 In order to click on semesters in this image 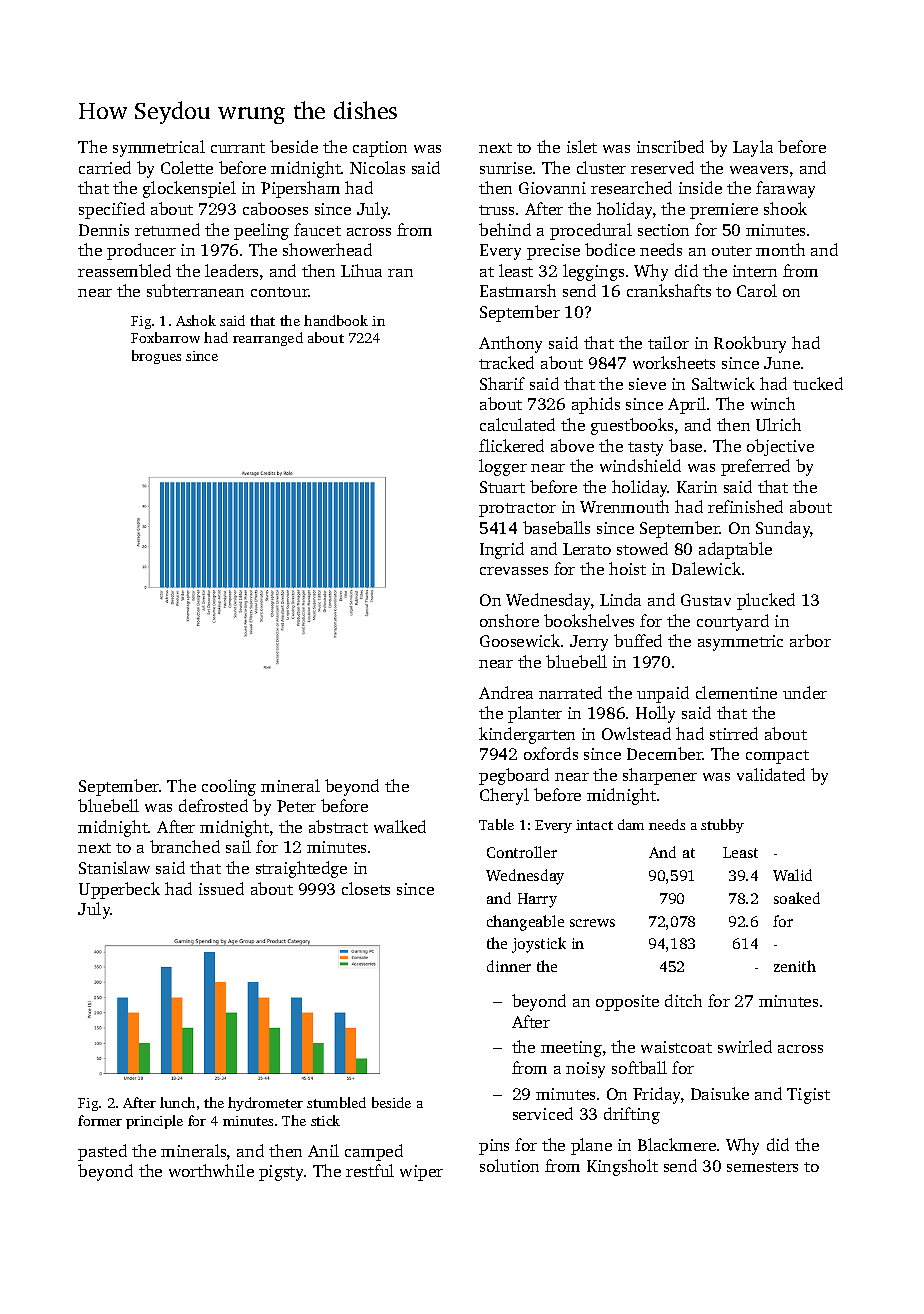, I will do `click(762, 1167)`.
